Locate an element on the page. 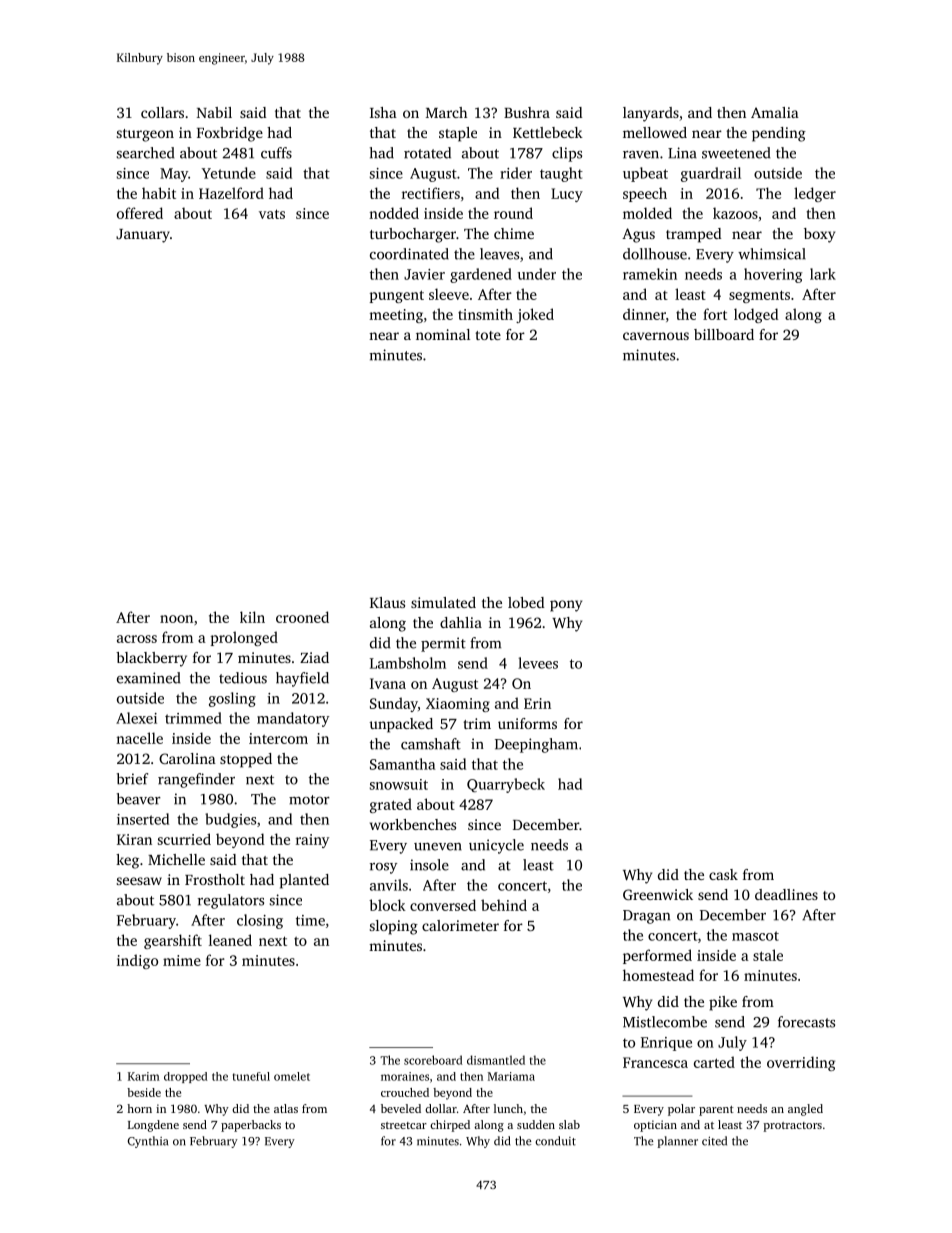 The height and width of the image is (1233, 952). mandatory is located at coordinates (293, 719).
